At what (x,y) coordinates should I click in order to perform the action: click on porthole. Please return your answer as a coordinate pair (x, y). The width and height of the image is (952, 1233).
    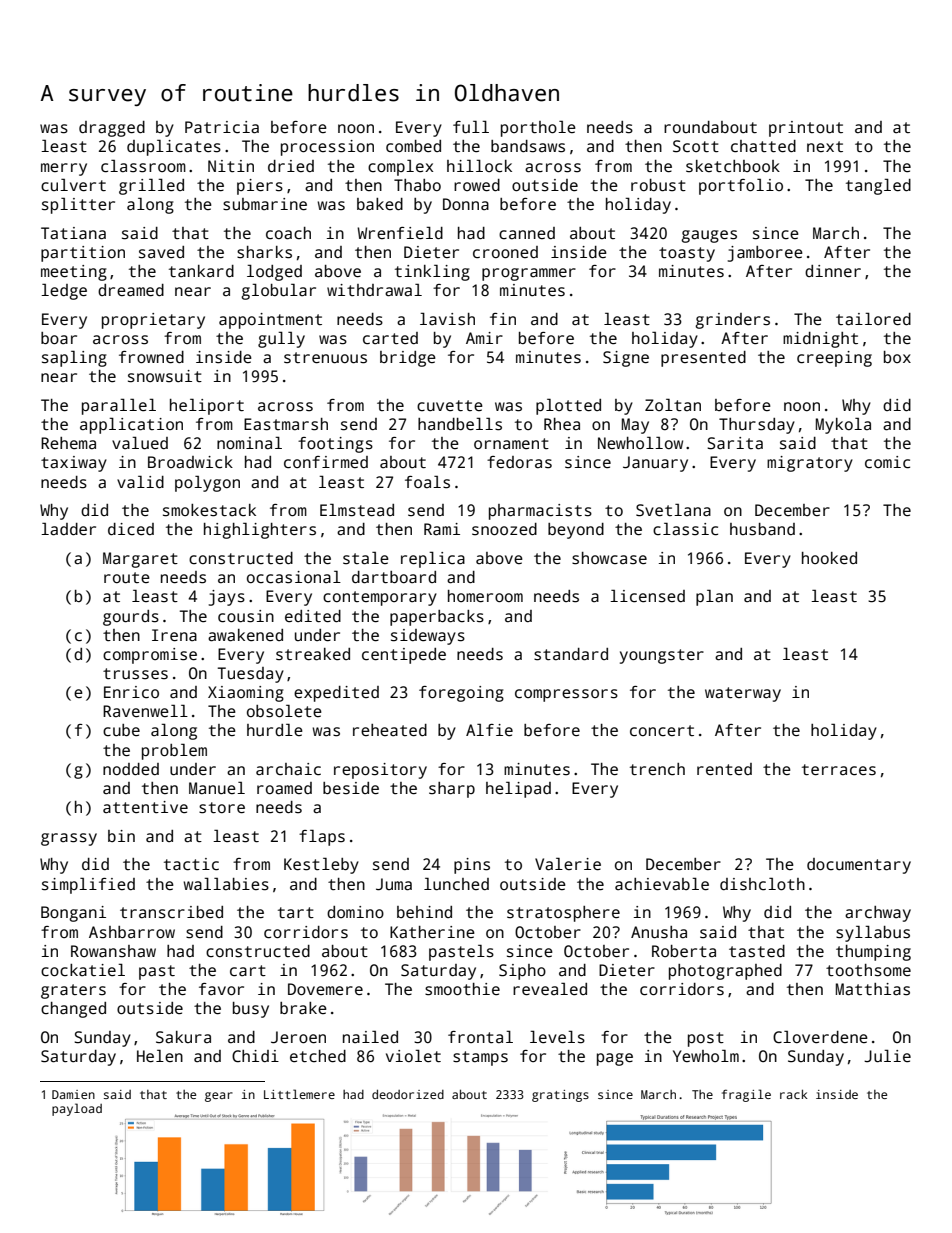
    Looking at the image, I should click on (538, 128).
